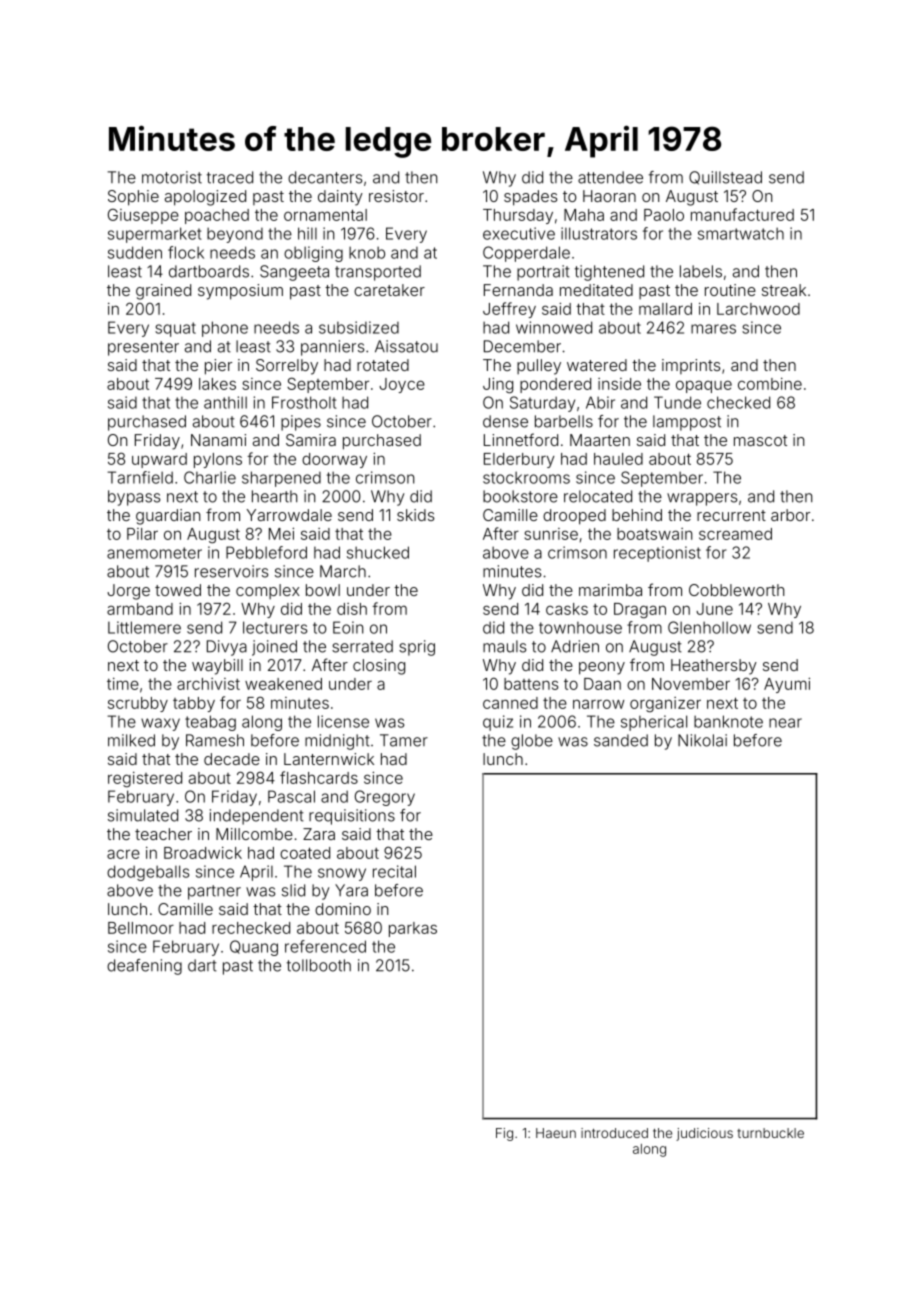 The image size is (924, 1308). I want to click on Nikolai, so click(702, 740).
